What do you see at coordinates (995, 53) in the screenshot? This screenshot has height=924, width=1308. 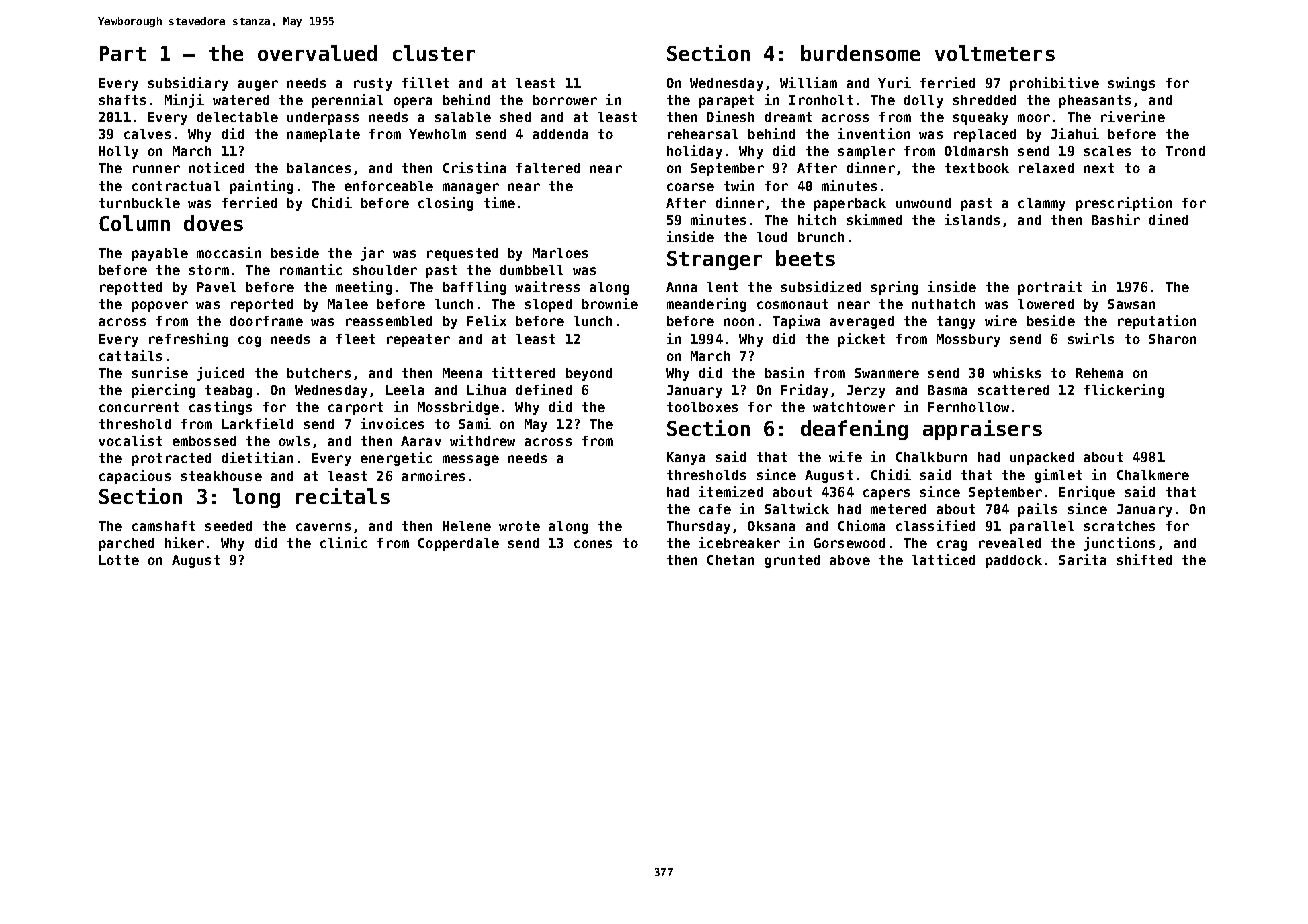 I see `voltmeters` at bounding box center [995, 53].
